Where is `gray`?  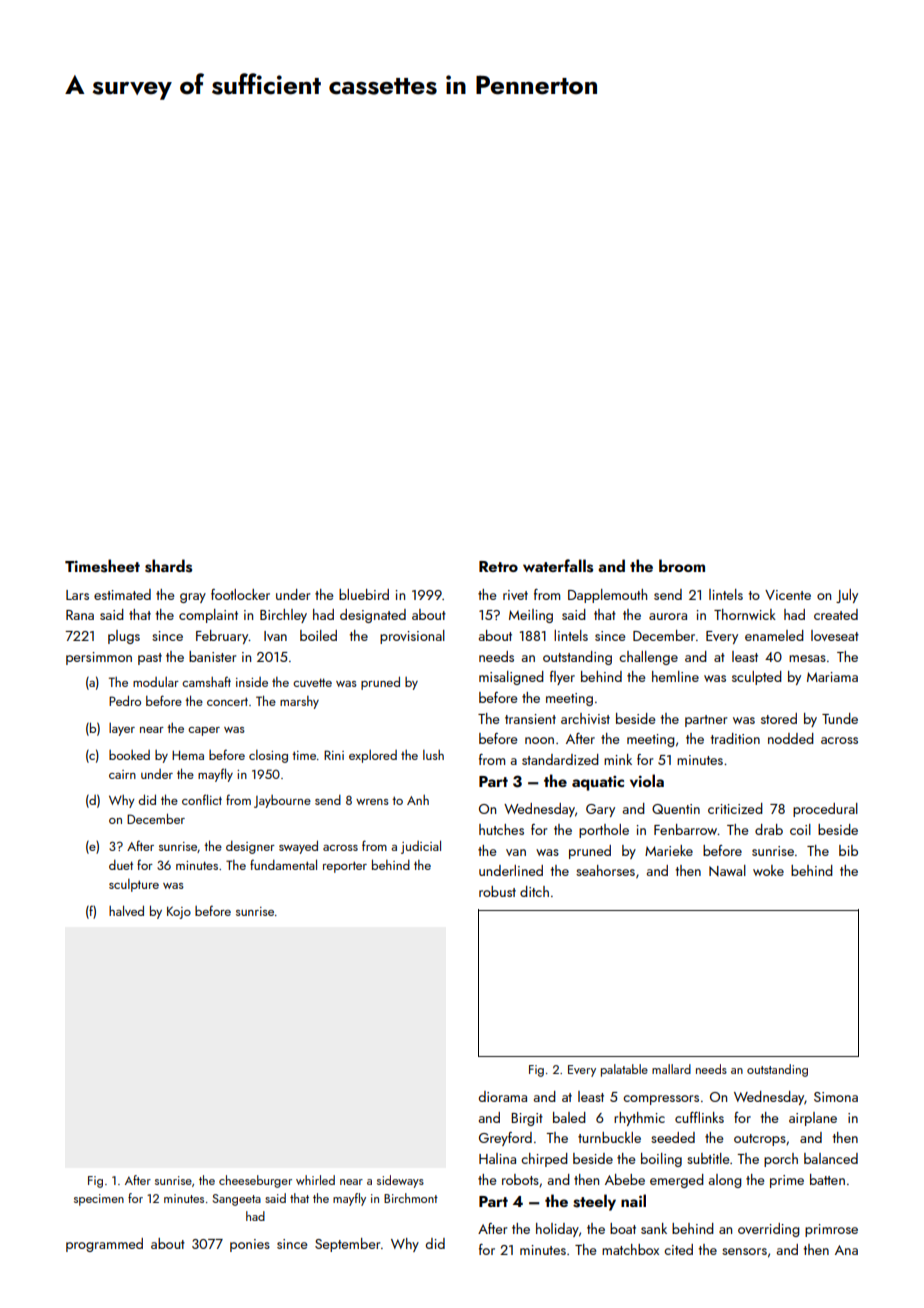 gray is located at coordinates (193, 598).
